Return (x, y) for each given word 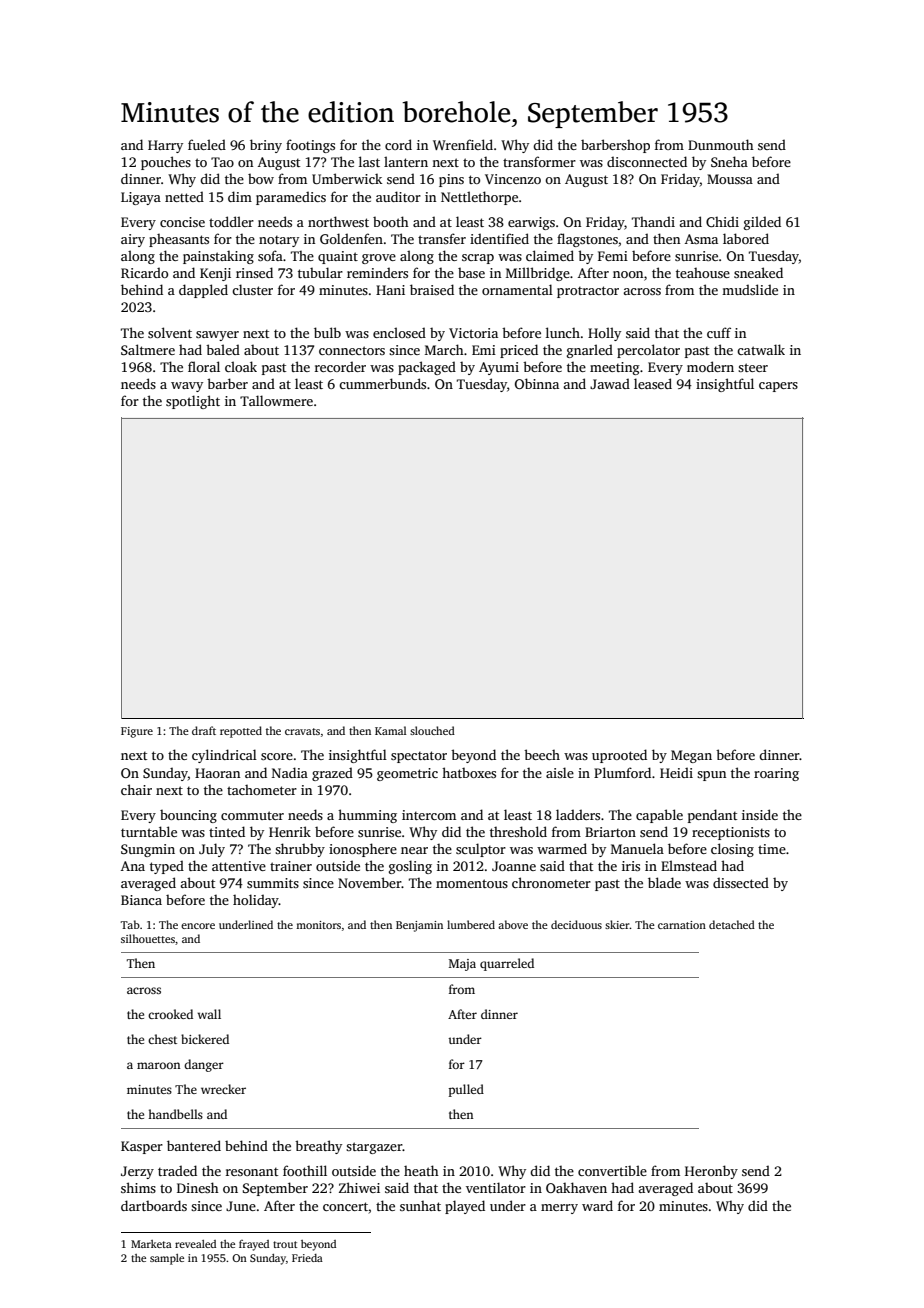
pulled (466, 1090)
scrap (478, 259)
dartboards (154, 1205)
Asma (701, 239)
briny (266, 146)
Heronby (711, 1172)
